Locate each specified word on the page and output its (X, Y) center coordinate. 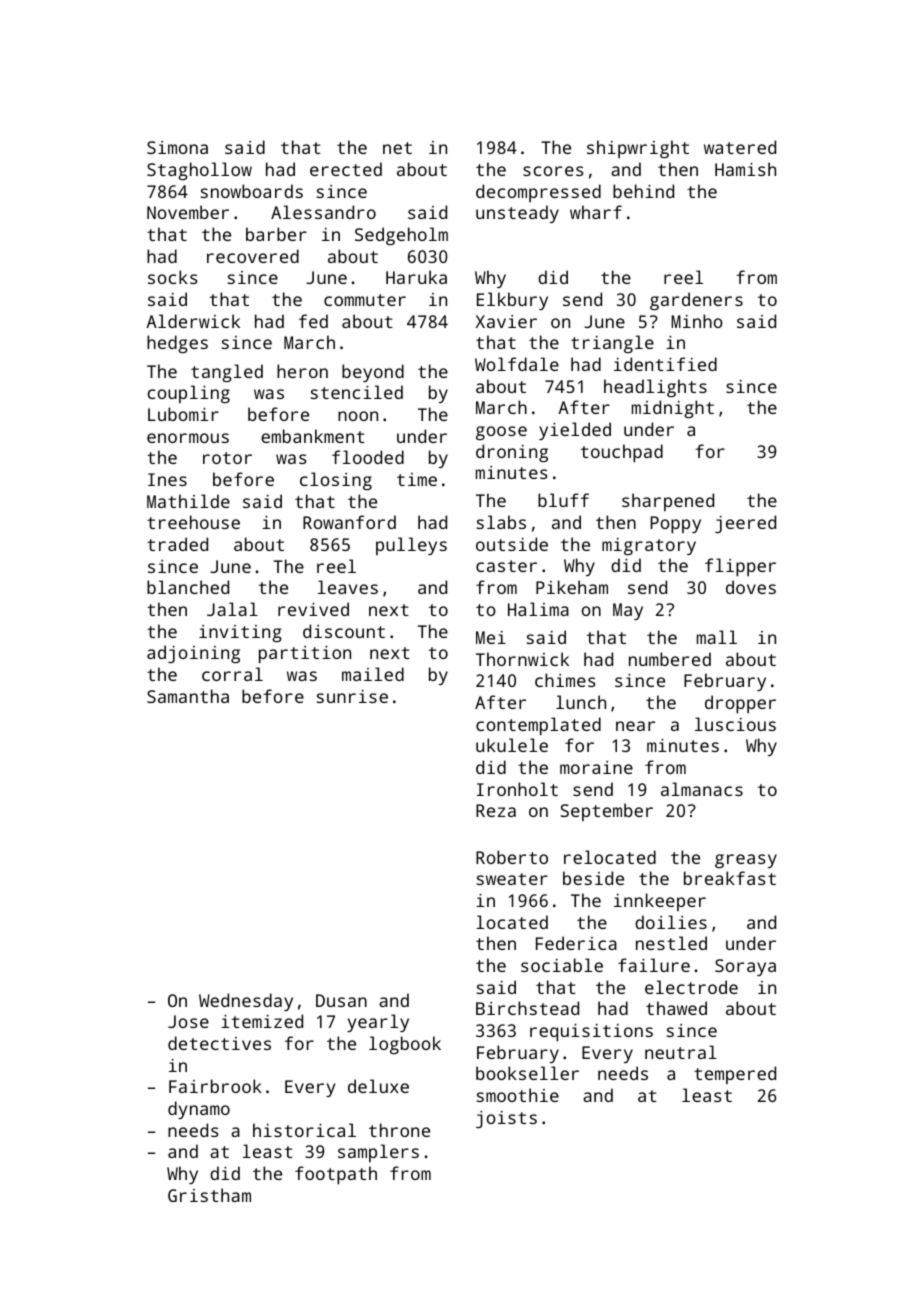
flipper (740, 567)
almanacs (702, 789)
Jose (188, 1021)
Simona (177, 147)
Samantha (188, 696)
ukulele (512, 745)
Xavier (506, 321)
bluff (563, 500)
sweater (512, 879)
